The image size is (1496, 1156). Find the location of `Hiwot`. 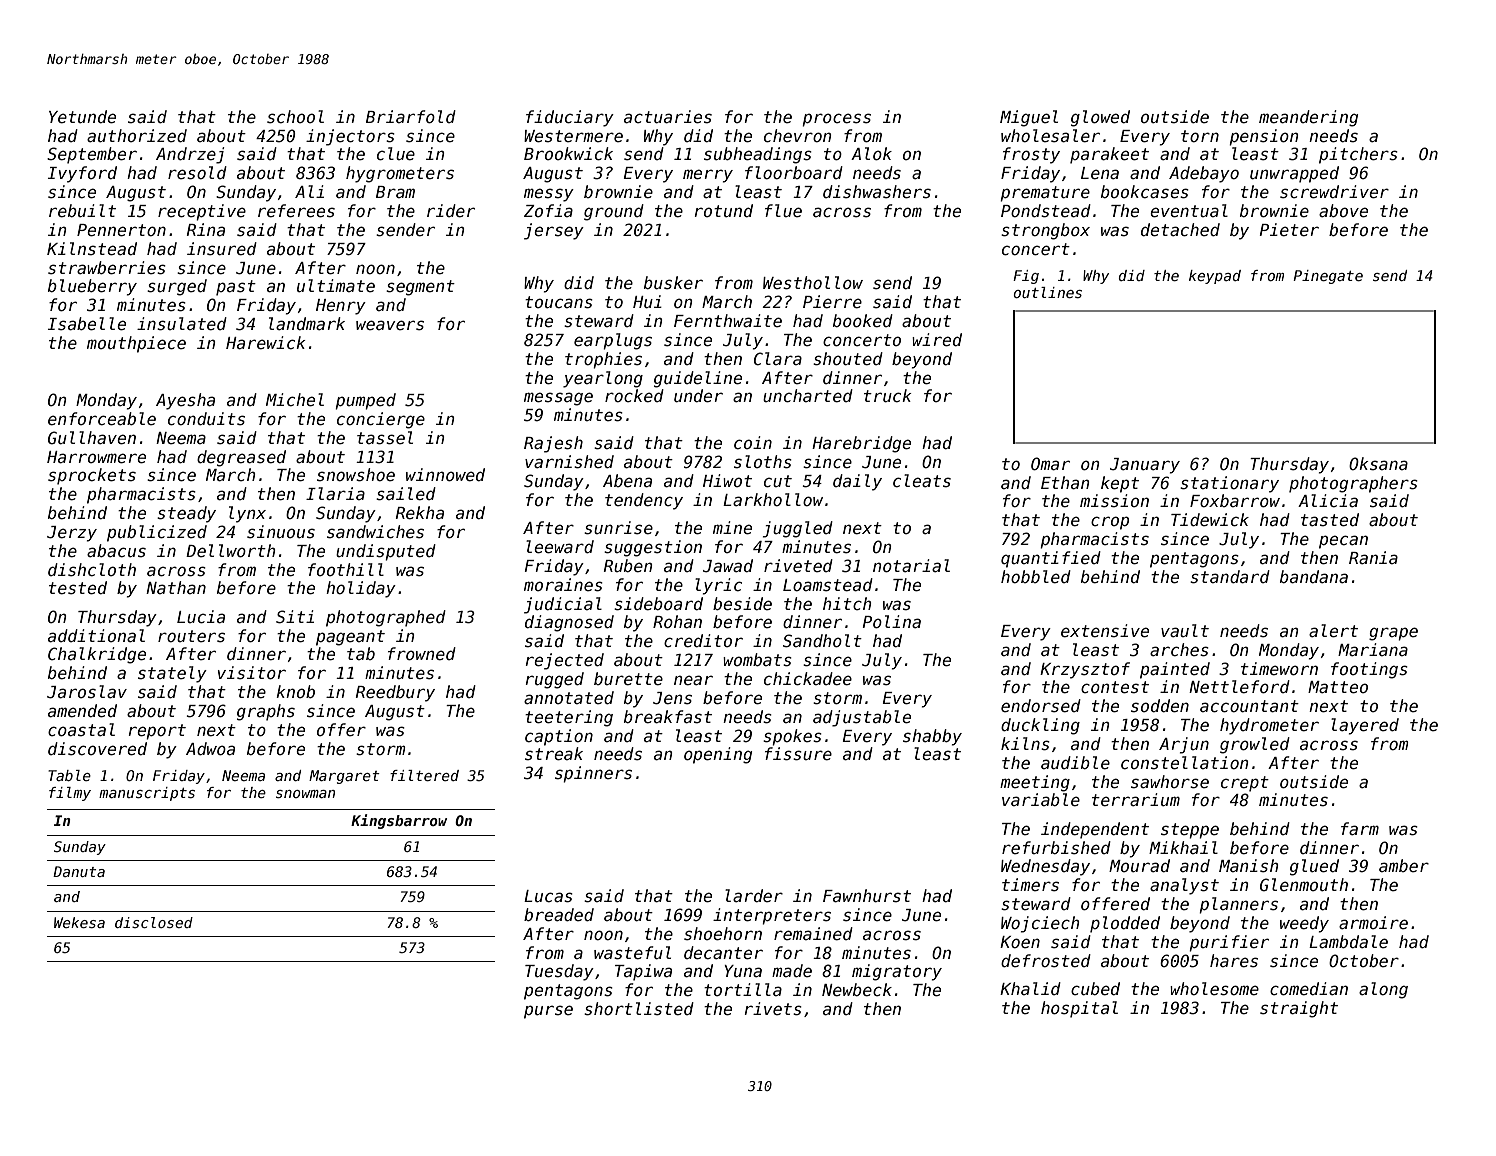

Hiwot is located at coordinates (727, 480).
